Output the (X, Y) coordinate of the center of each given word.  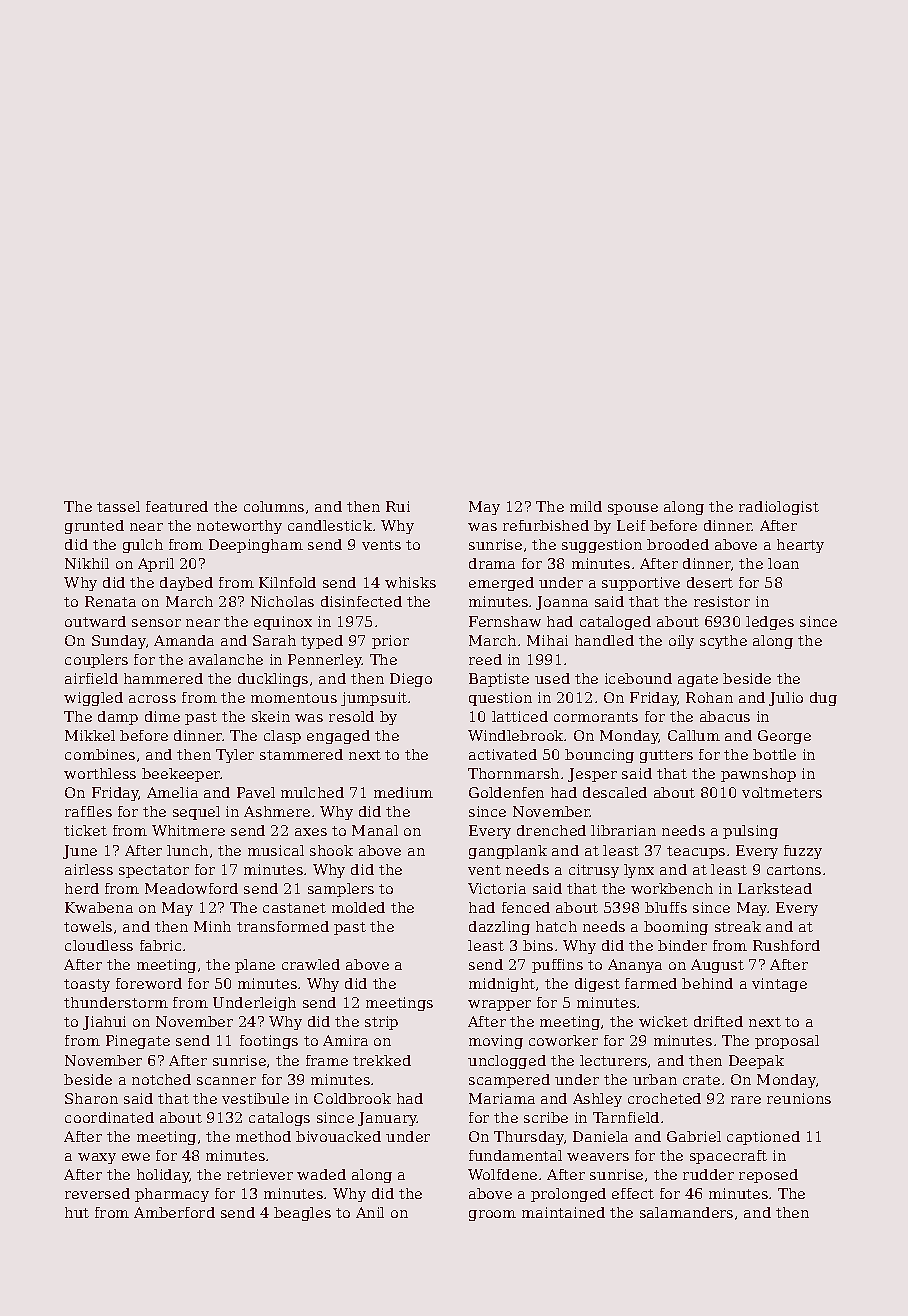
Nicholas (282, 601)
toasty (87, 985)
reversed (97, 1193)
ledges (770, 623)
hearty (800, 546)
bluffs (666, 907)
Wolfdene (502, 1174)
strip (381, 1023)
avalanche (226, 659)
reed (485, 659)
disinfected (361, 601)
